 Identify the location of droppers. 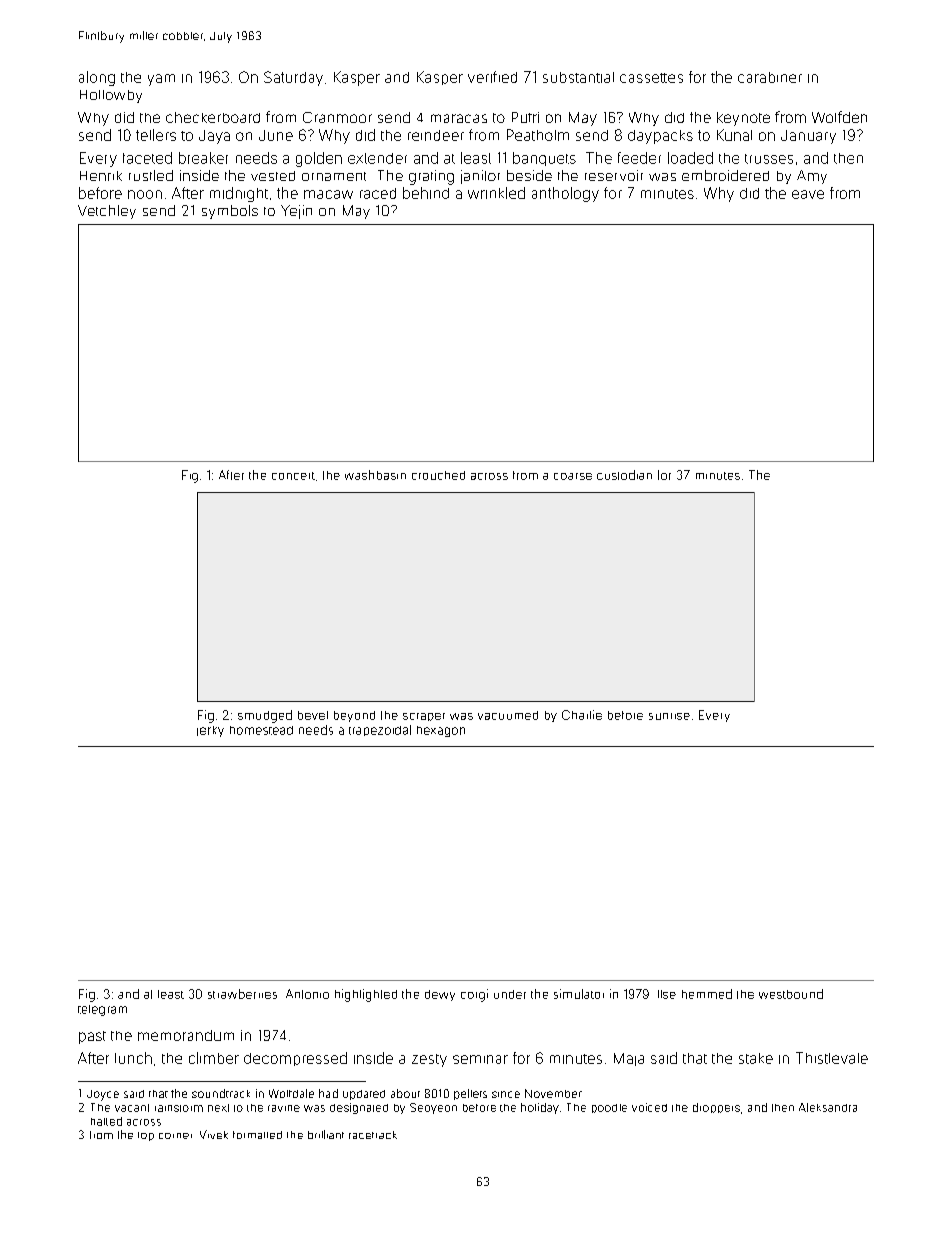
(716, 1108).
